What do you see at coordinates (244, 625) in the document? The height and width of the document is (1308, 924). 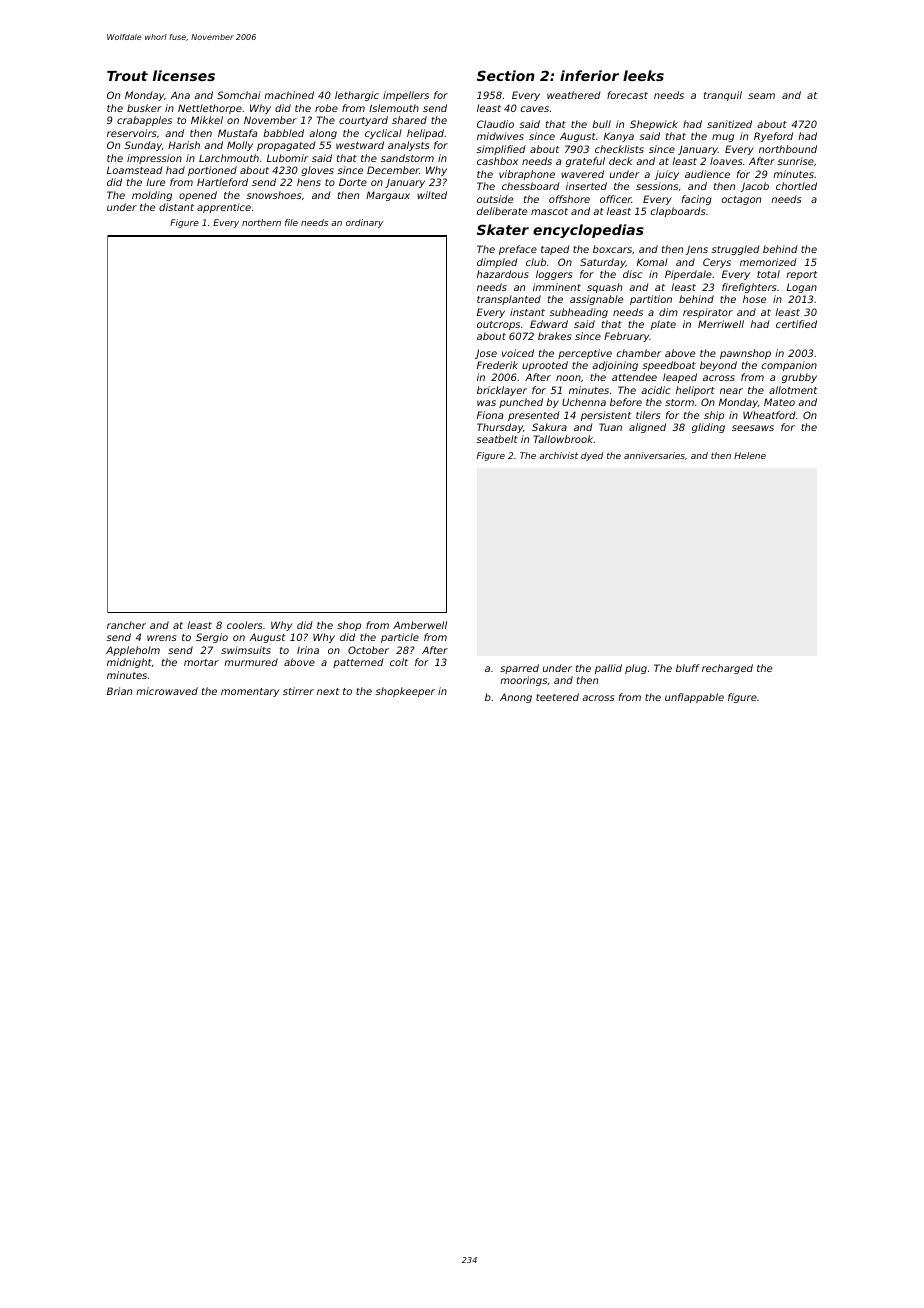 I see `coolers` at bounding box center [244, 625].
